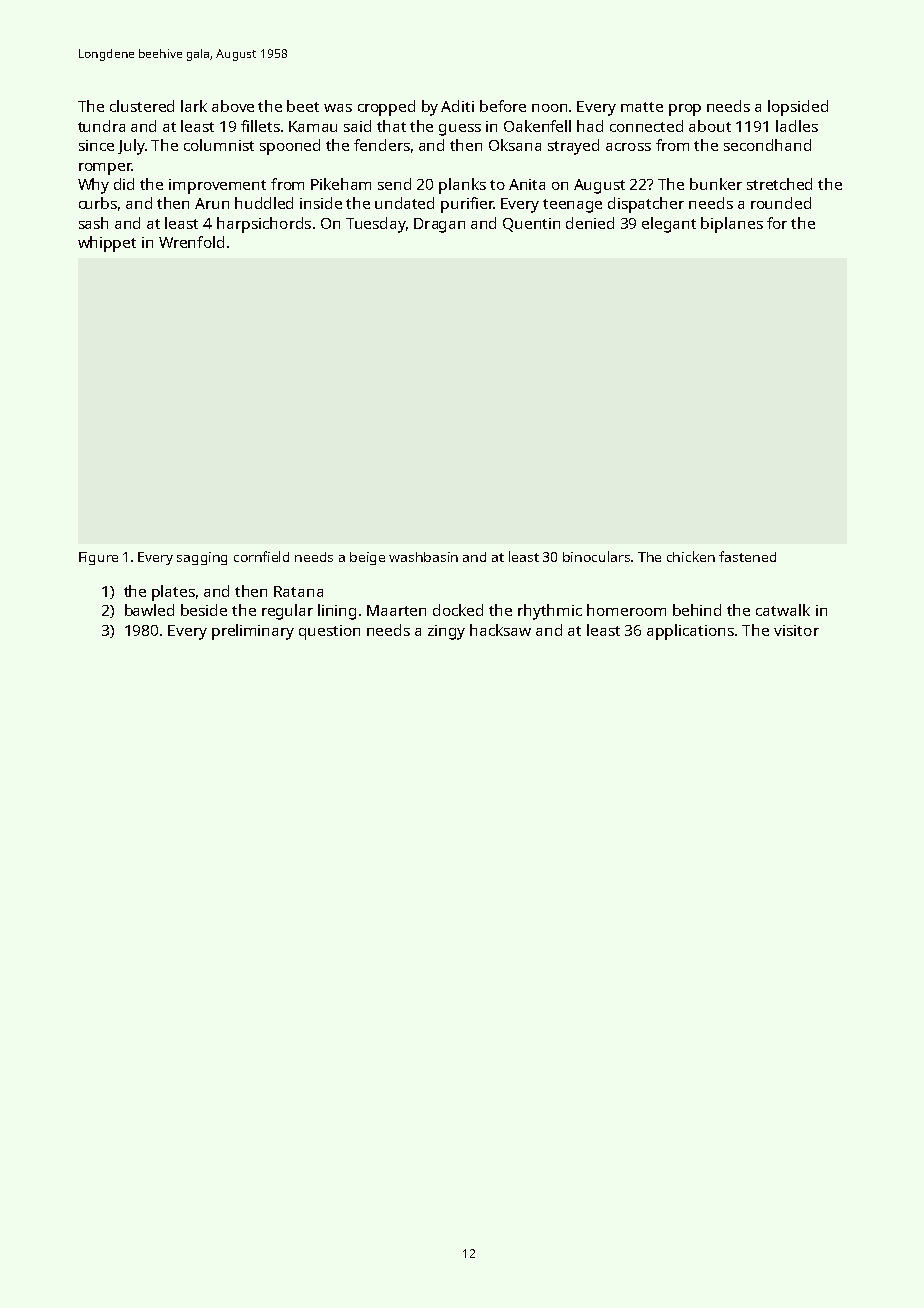  Describe the element at coordinates (261, 556) in the screenshot. I see `cornfield` at that location.
